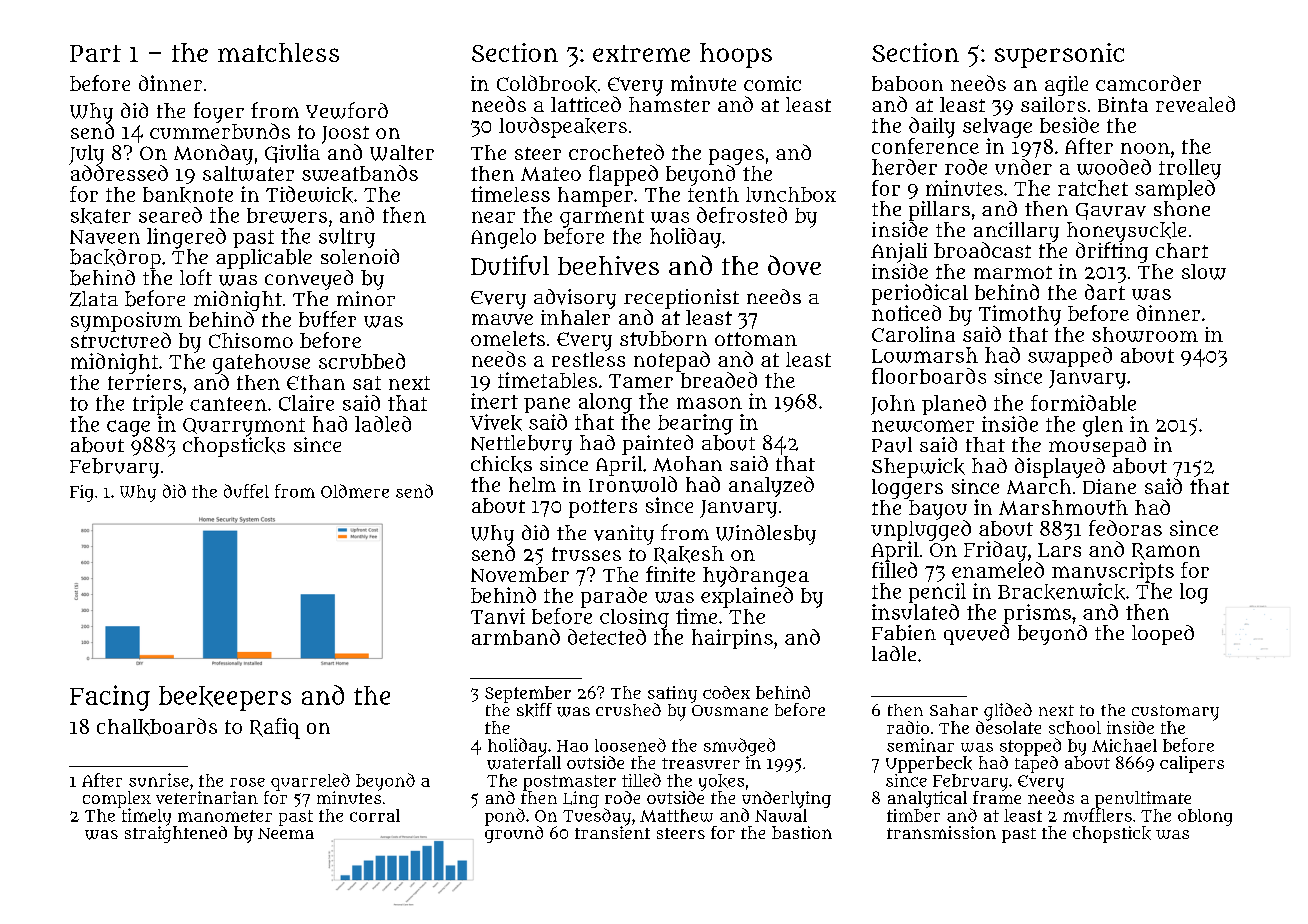  What do you see at coordinates (1013, 272) in the image?
I see `marmot` at bounding box center [1013, 272].
